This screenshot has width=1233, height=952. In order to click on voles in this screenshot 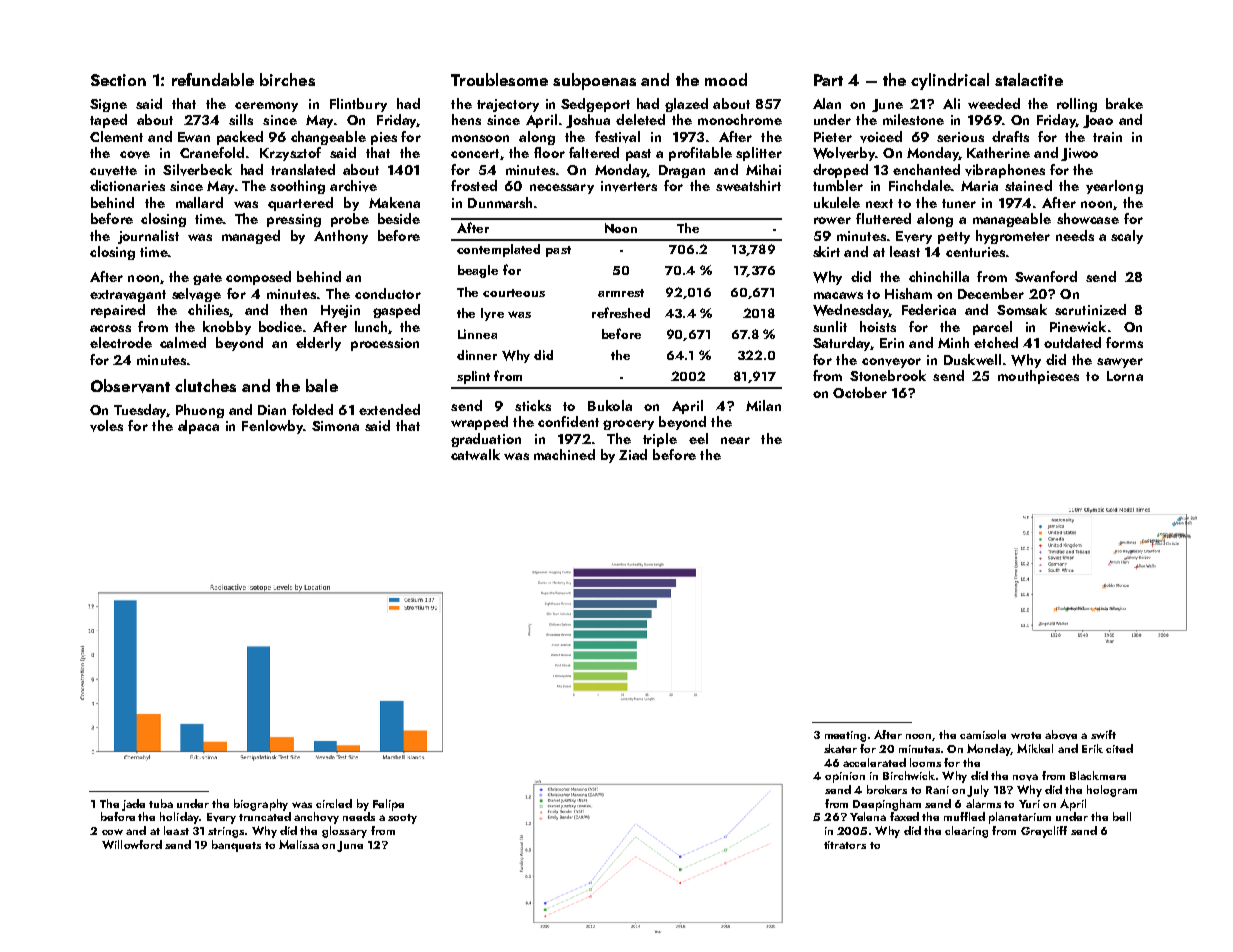, I will do `click(106, 426)`.
